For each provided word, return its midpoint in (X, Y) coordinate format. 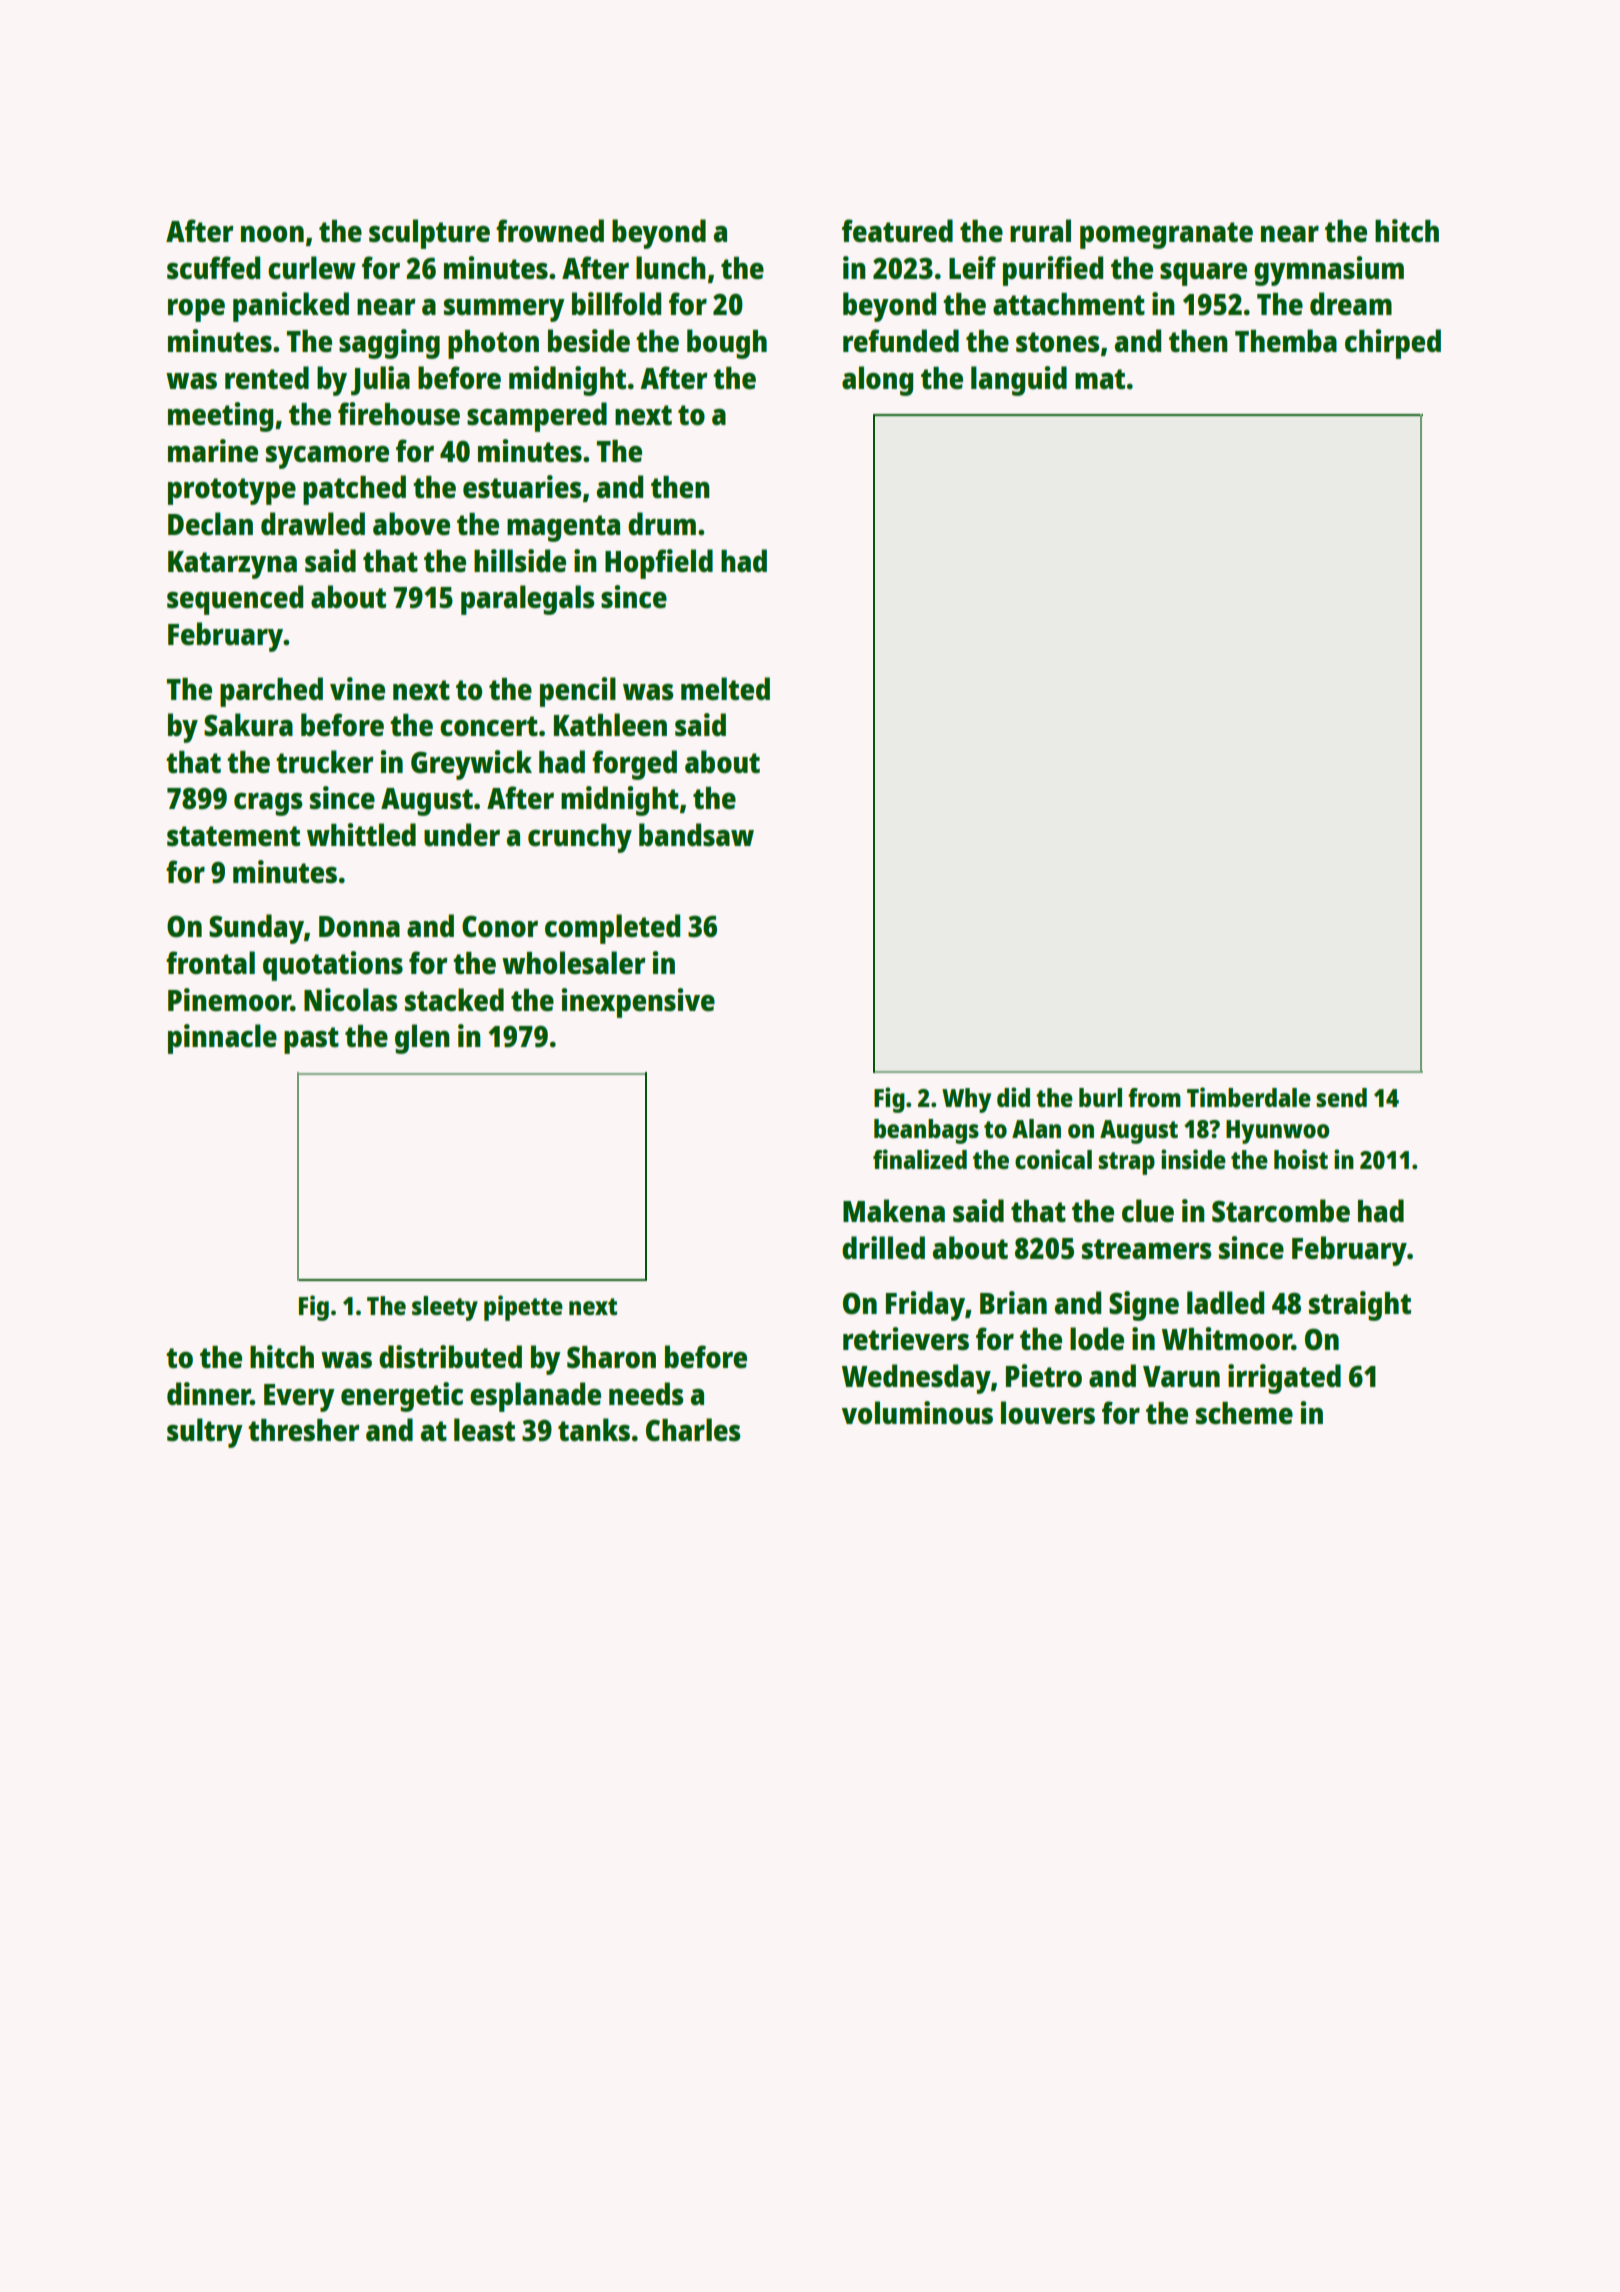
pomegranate (1166, 235)
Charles (693, 1430)
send (1341, 1097)
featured (897, 231)
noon (272, 234)
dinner (209, 1393)
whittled (361, 835)
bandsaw (696, 835)
